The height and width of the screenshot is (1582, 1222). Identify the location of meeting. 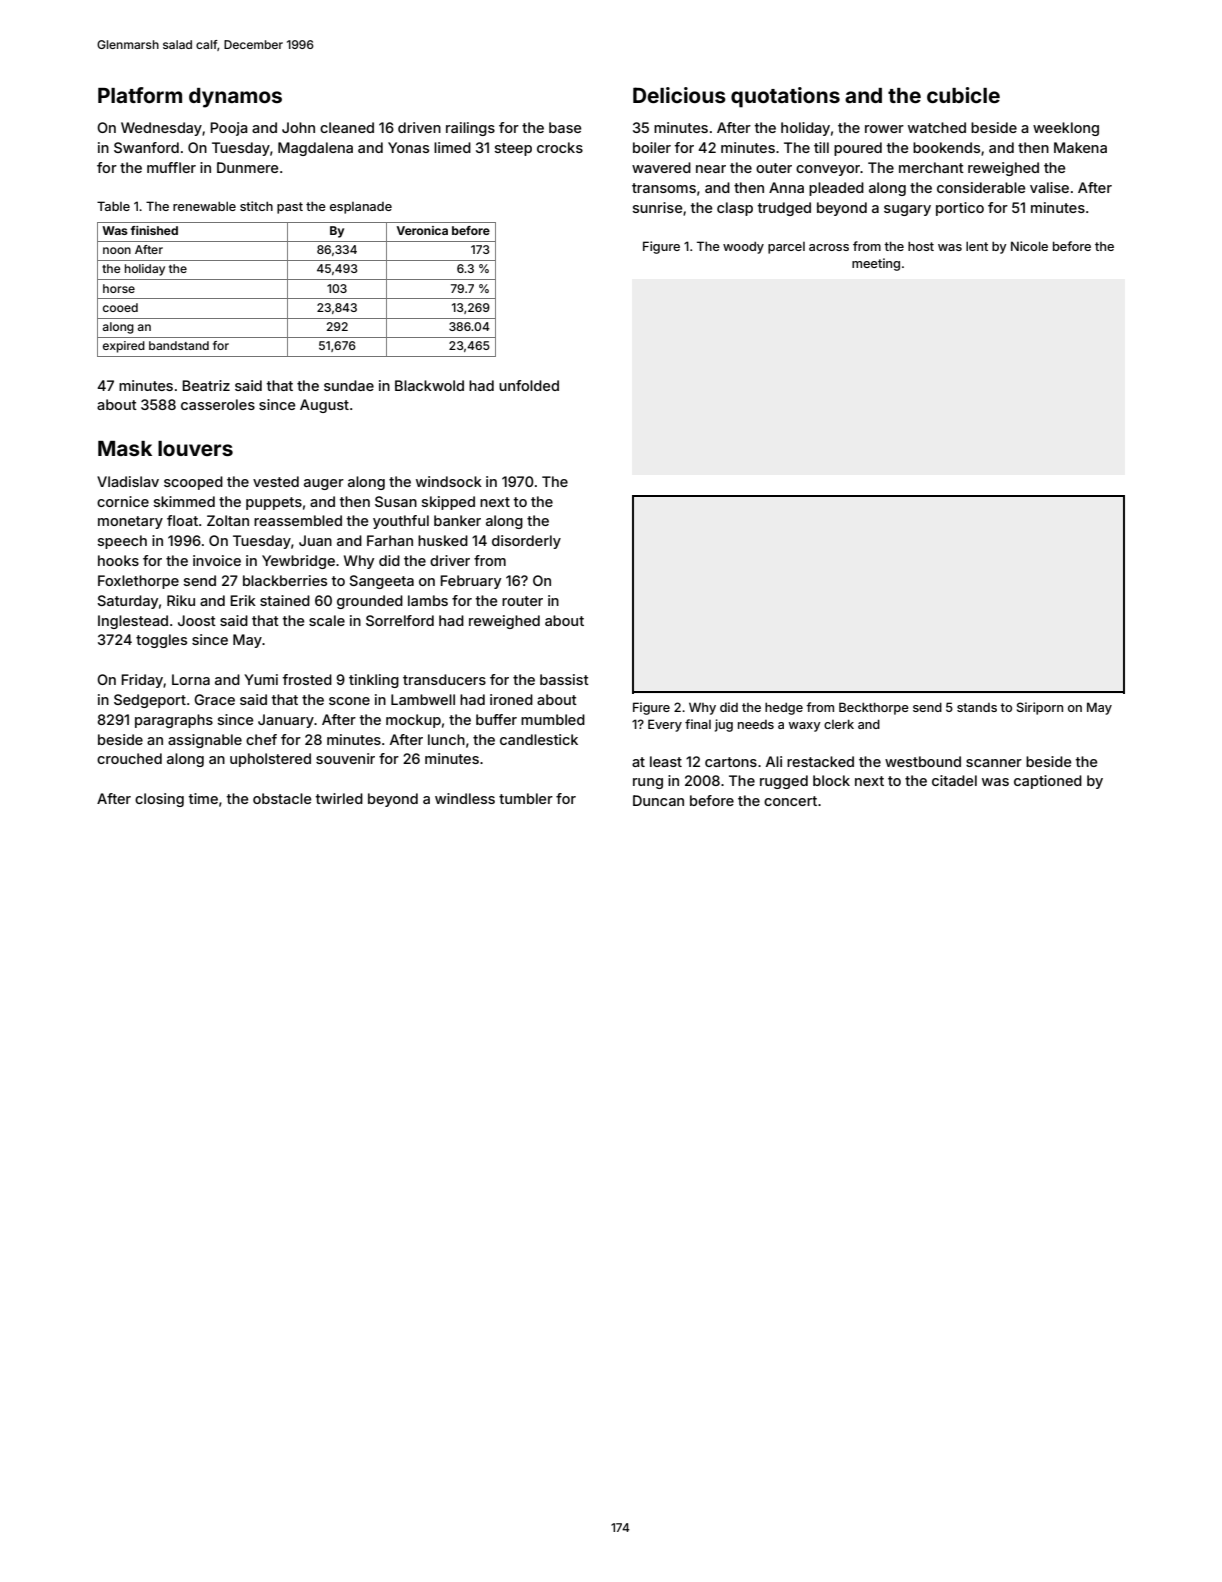
(876, 264).
